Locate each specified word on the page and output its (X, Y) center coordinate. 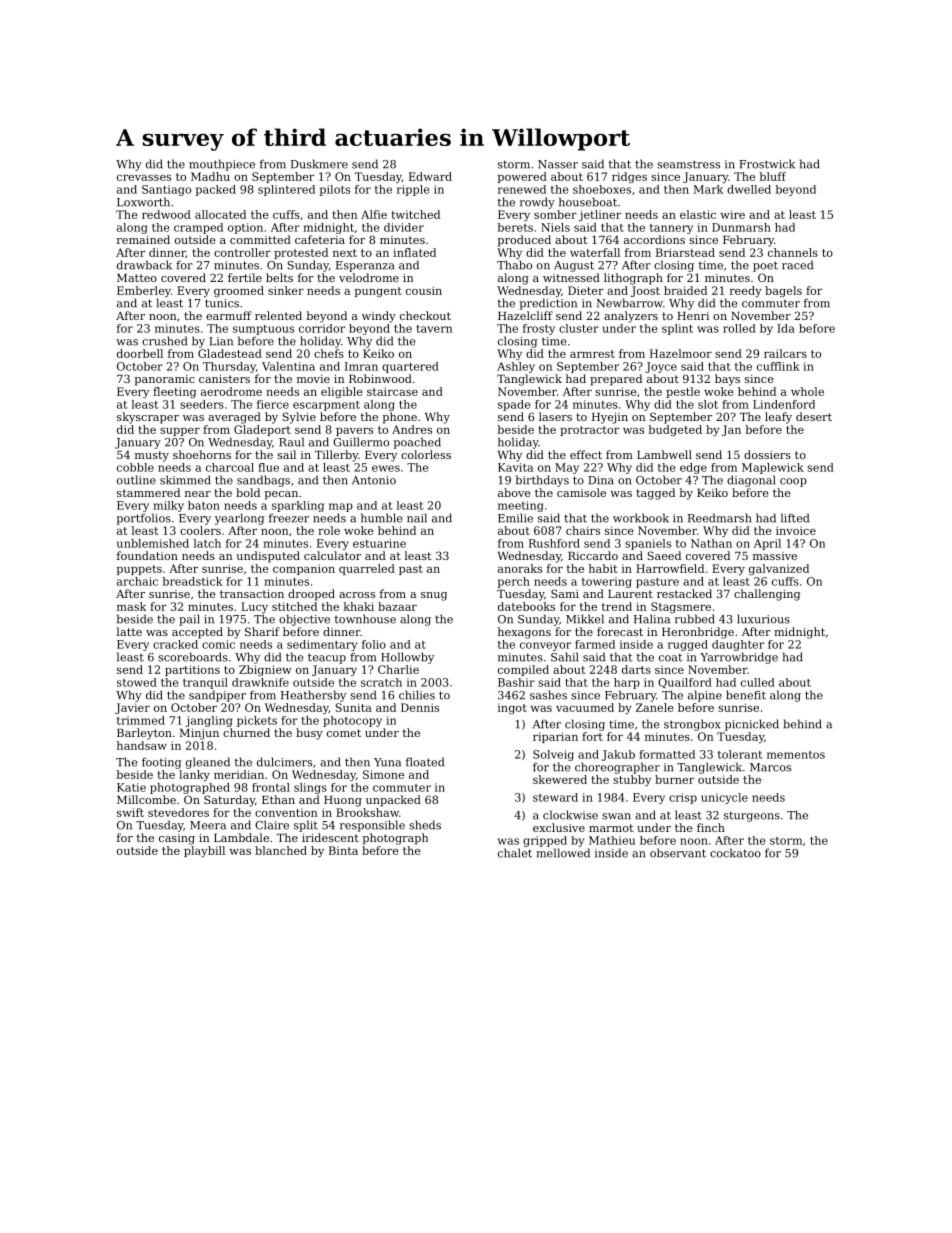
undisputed (268, 557)
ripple (413, 190)
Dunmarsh (741, 227)
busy (309, 734)
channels (793, 252)
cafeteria (320, 239)
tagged (655, 494)
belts (279, 277)
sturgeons (752, 816)
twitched (415, 214)
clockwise (570, 815)
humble (381, 518)
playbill (204, 851)
